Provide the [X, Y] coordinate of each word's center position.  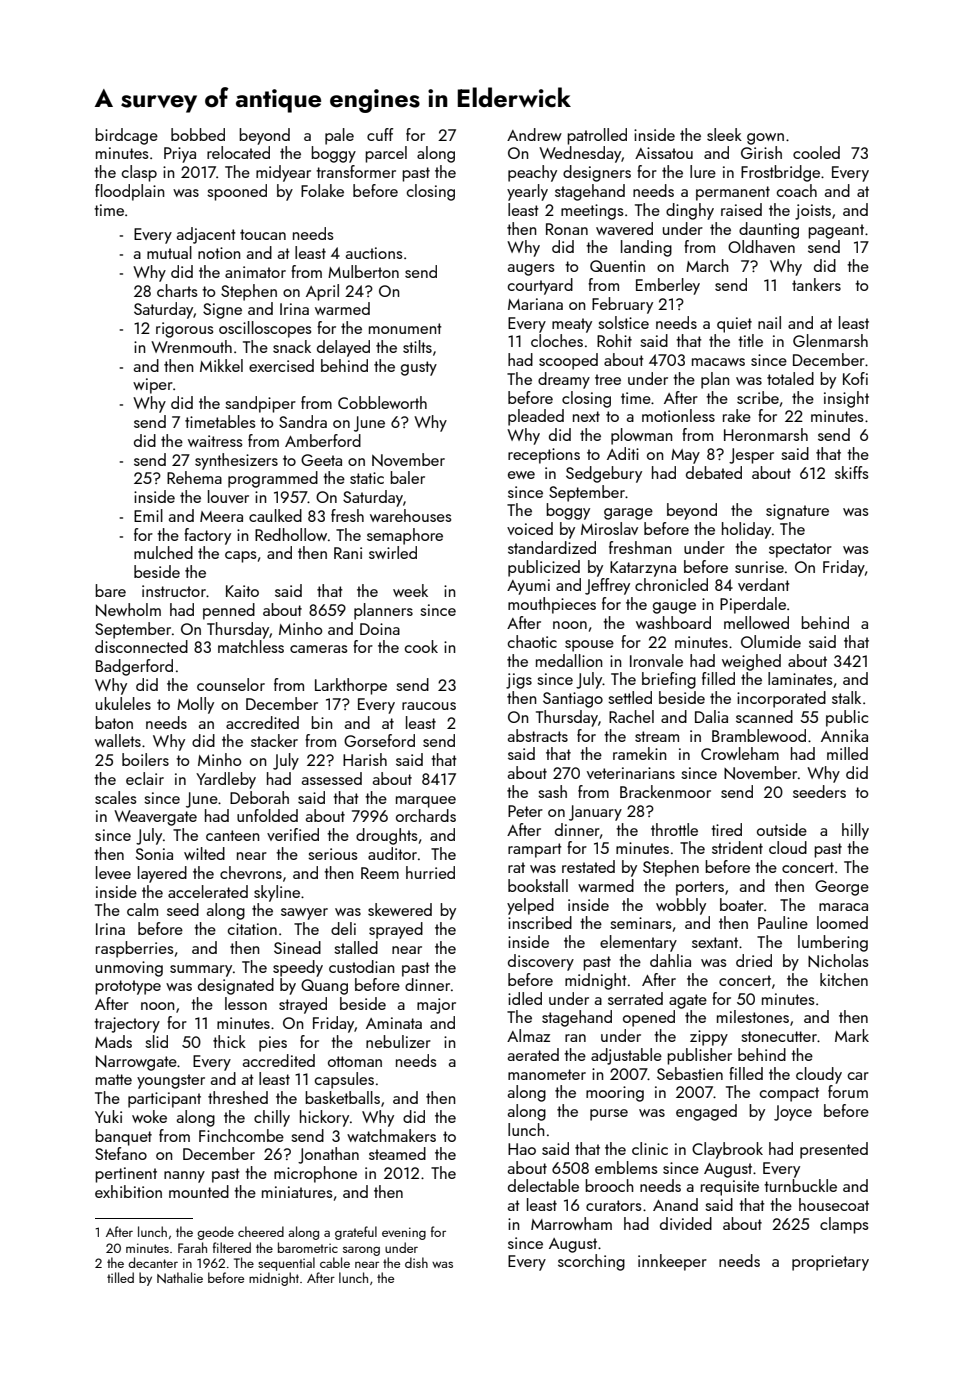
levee [113, 872]
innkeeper [672, 1262]
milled [847, 753]
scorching [591, 1262]
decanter [153, 1262]
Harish [365, 759]
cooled [816, 152]
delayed [343, 348]
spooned [237, 192]
